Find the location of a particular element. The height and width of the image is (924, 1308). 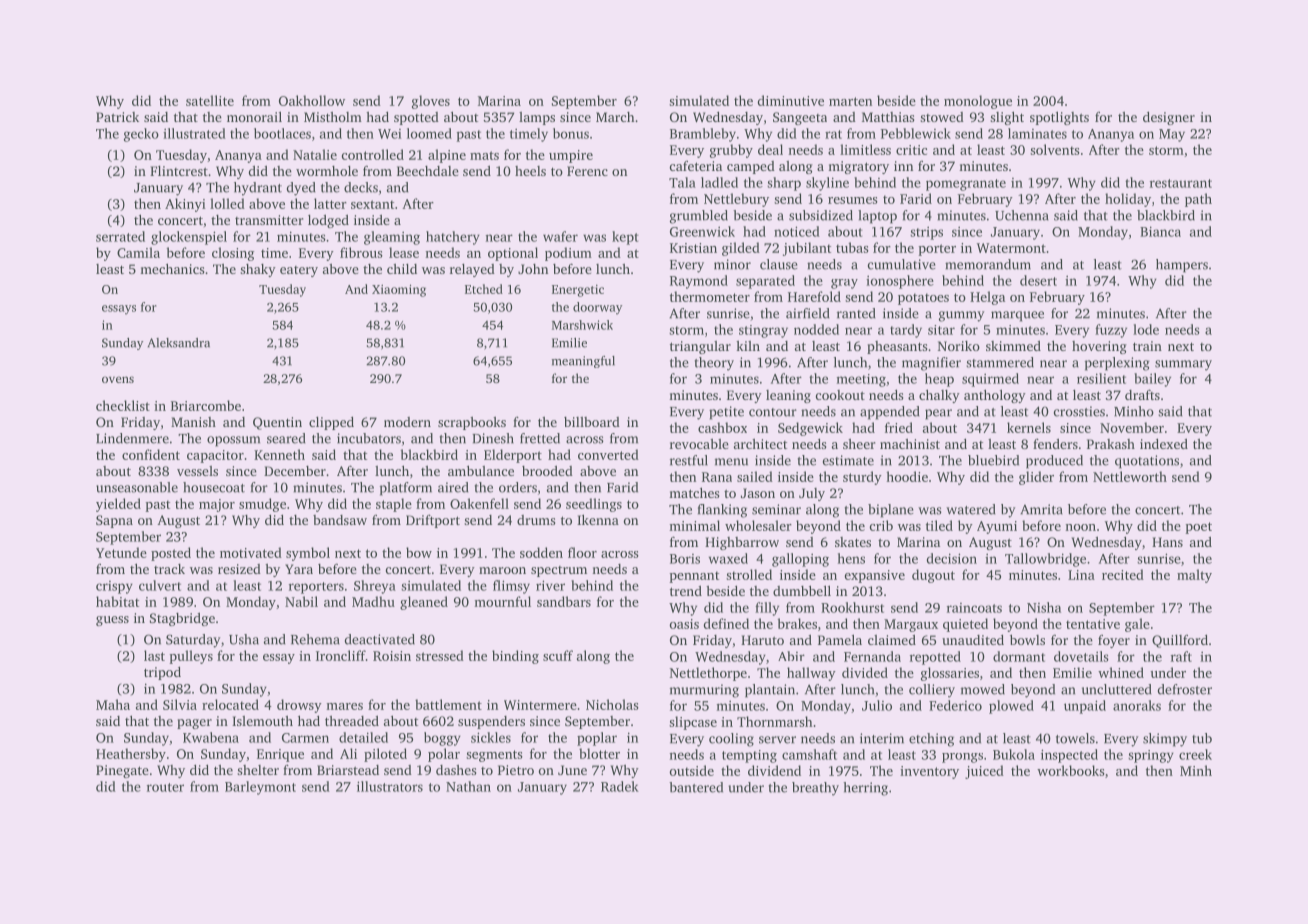

Heathersby is located at coordinates (131, 755).
